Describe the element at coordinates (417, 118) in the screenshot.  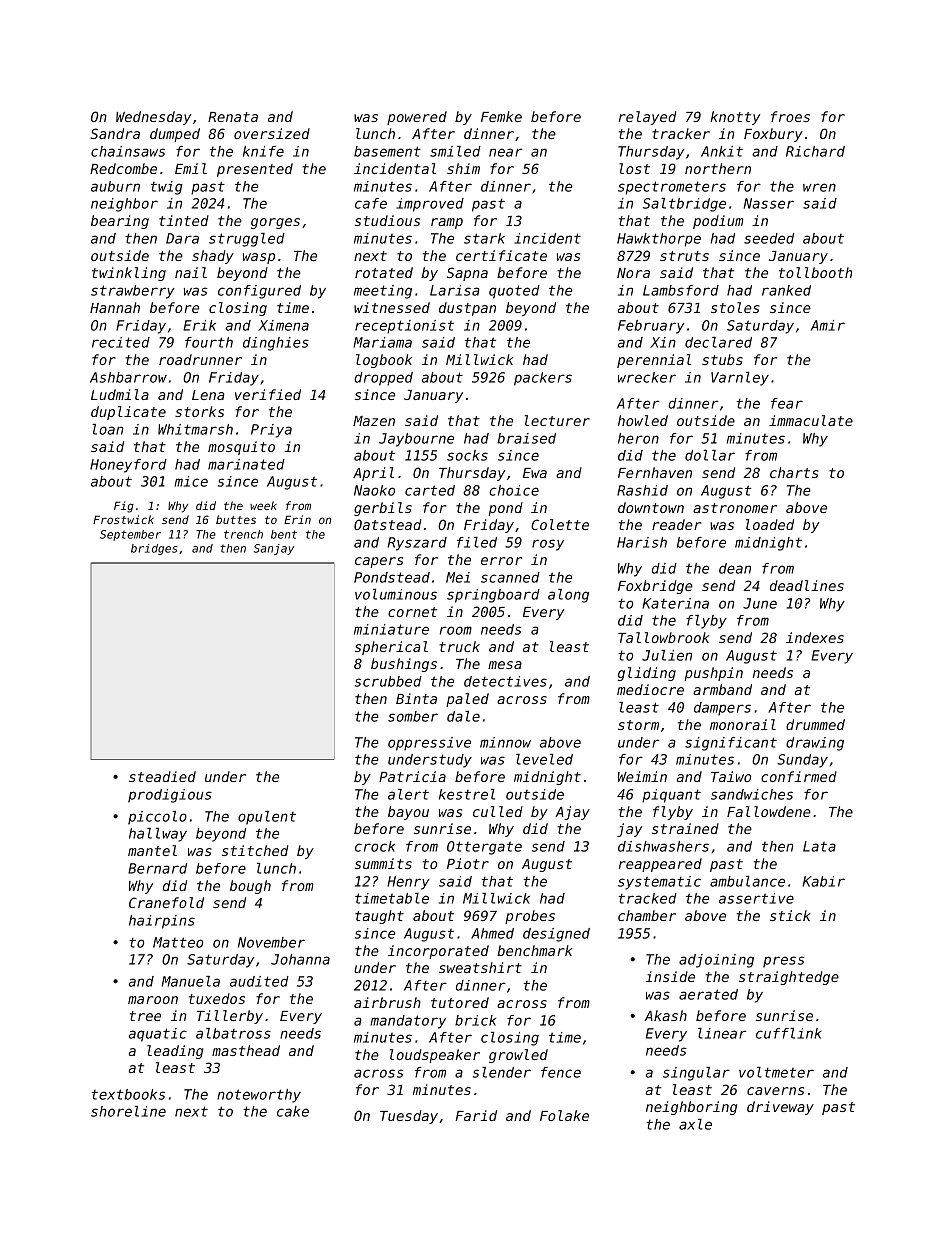
I see `powered` at that location.
